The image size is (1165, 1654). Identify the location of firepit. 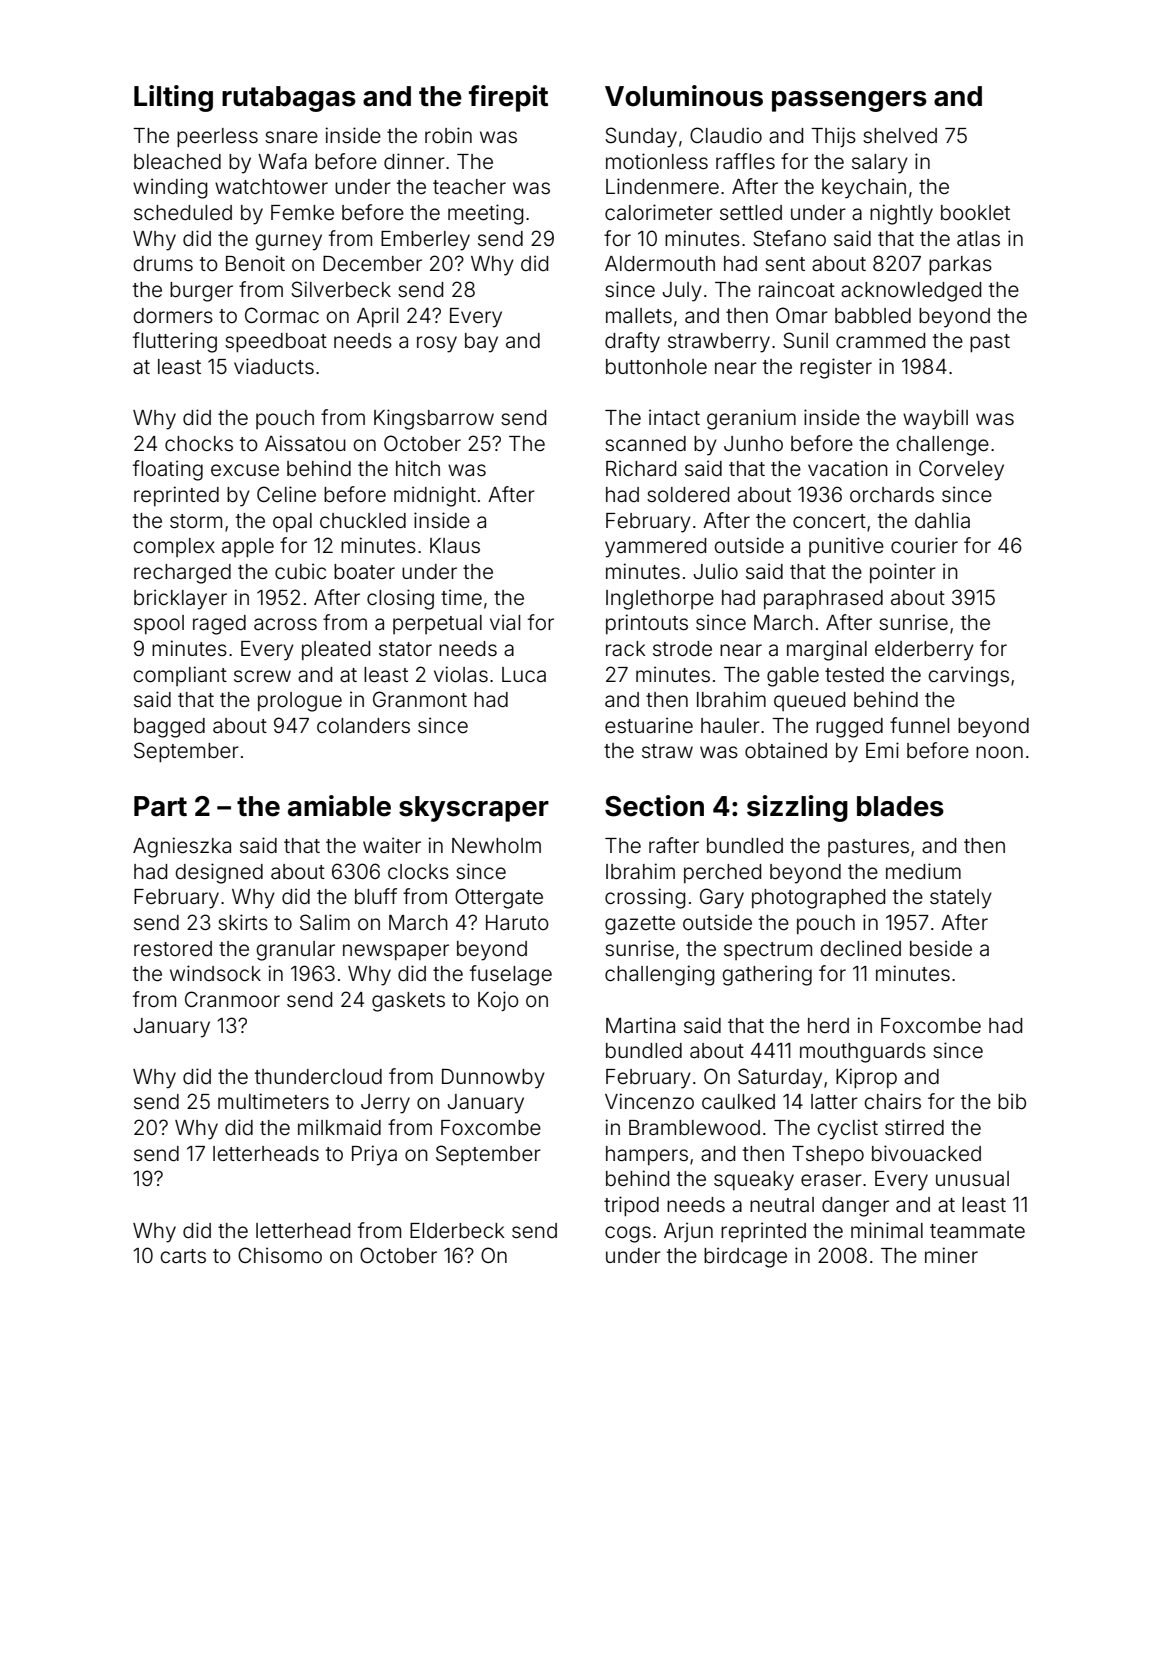
(508, 98).
